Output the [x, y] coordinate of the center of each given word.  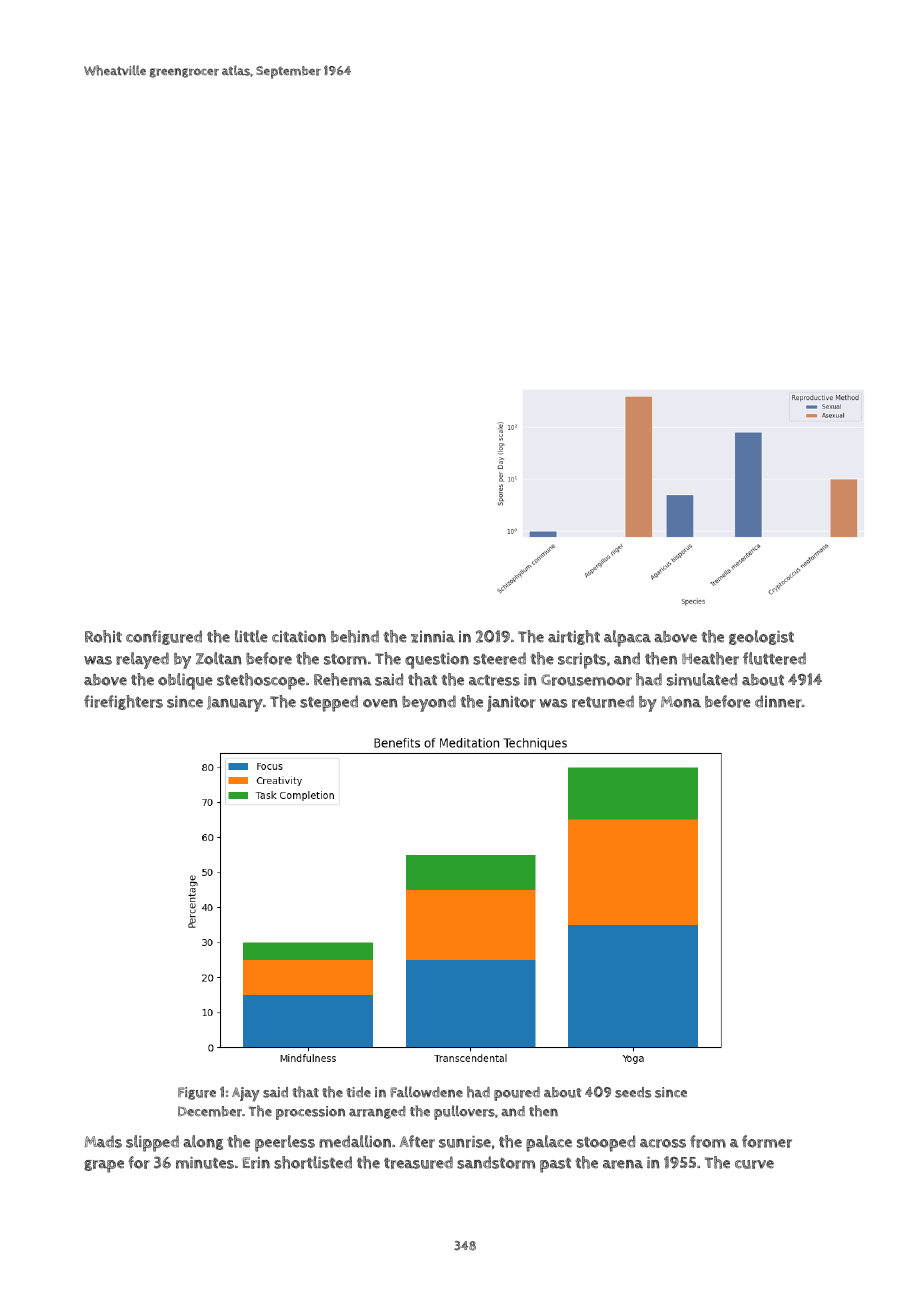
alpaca [627, 638]
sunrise [465, 1141]
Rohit [103, 636]
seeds [633, 1092]
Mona [681, 702]
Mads [103, 1141]
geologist [761, 637]
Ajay [246, 1094]
